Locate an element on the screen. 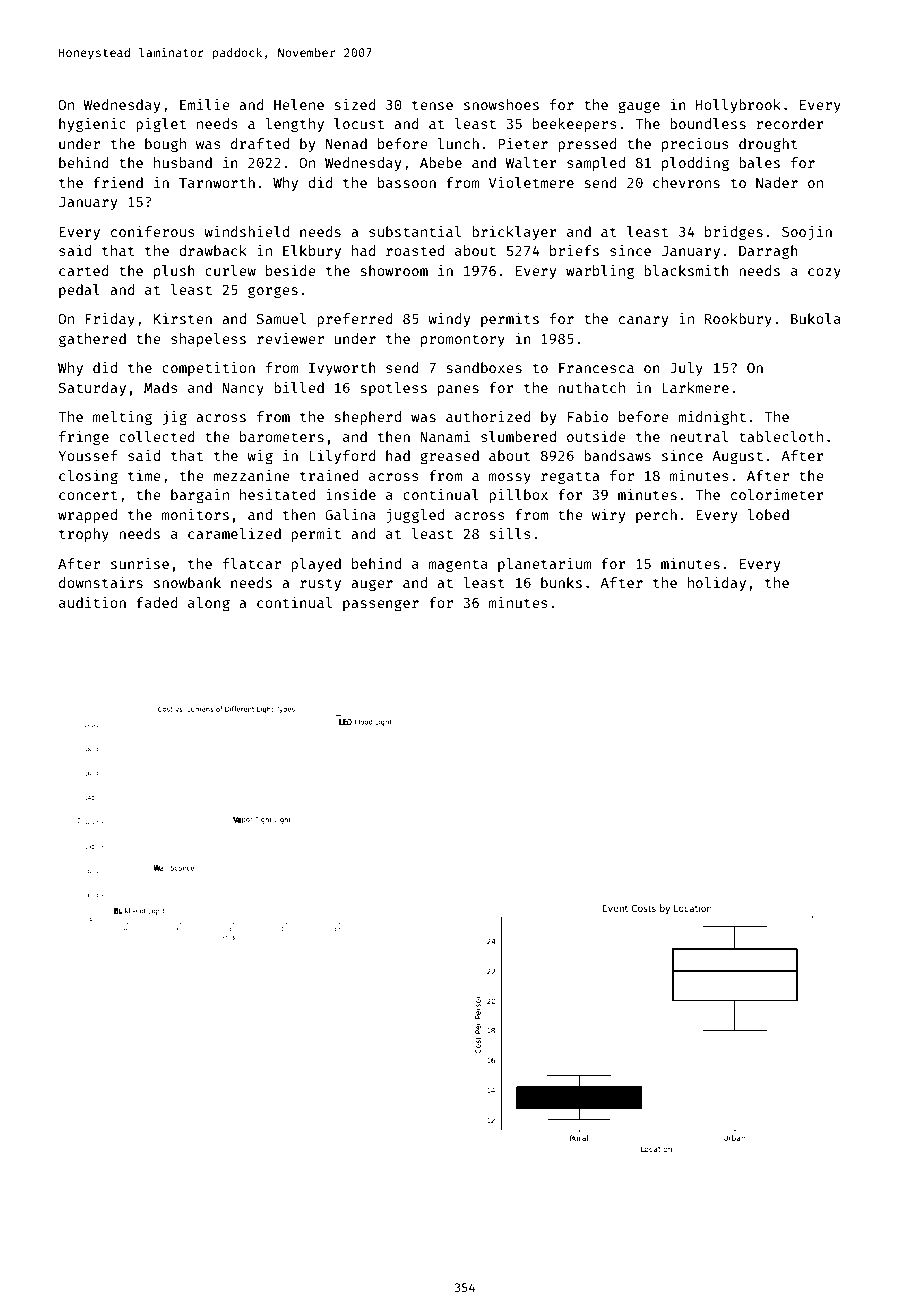 This screenshot has height=1316, width=908. Hollybrook is located at coordinates (738, 106).
